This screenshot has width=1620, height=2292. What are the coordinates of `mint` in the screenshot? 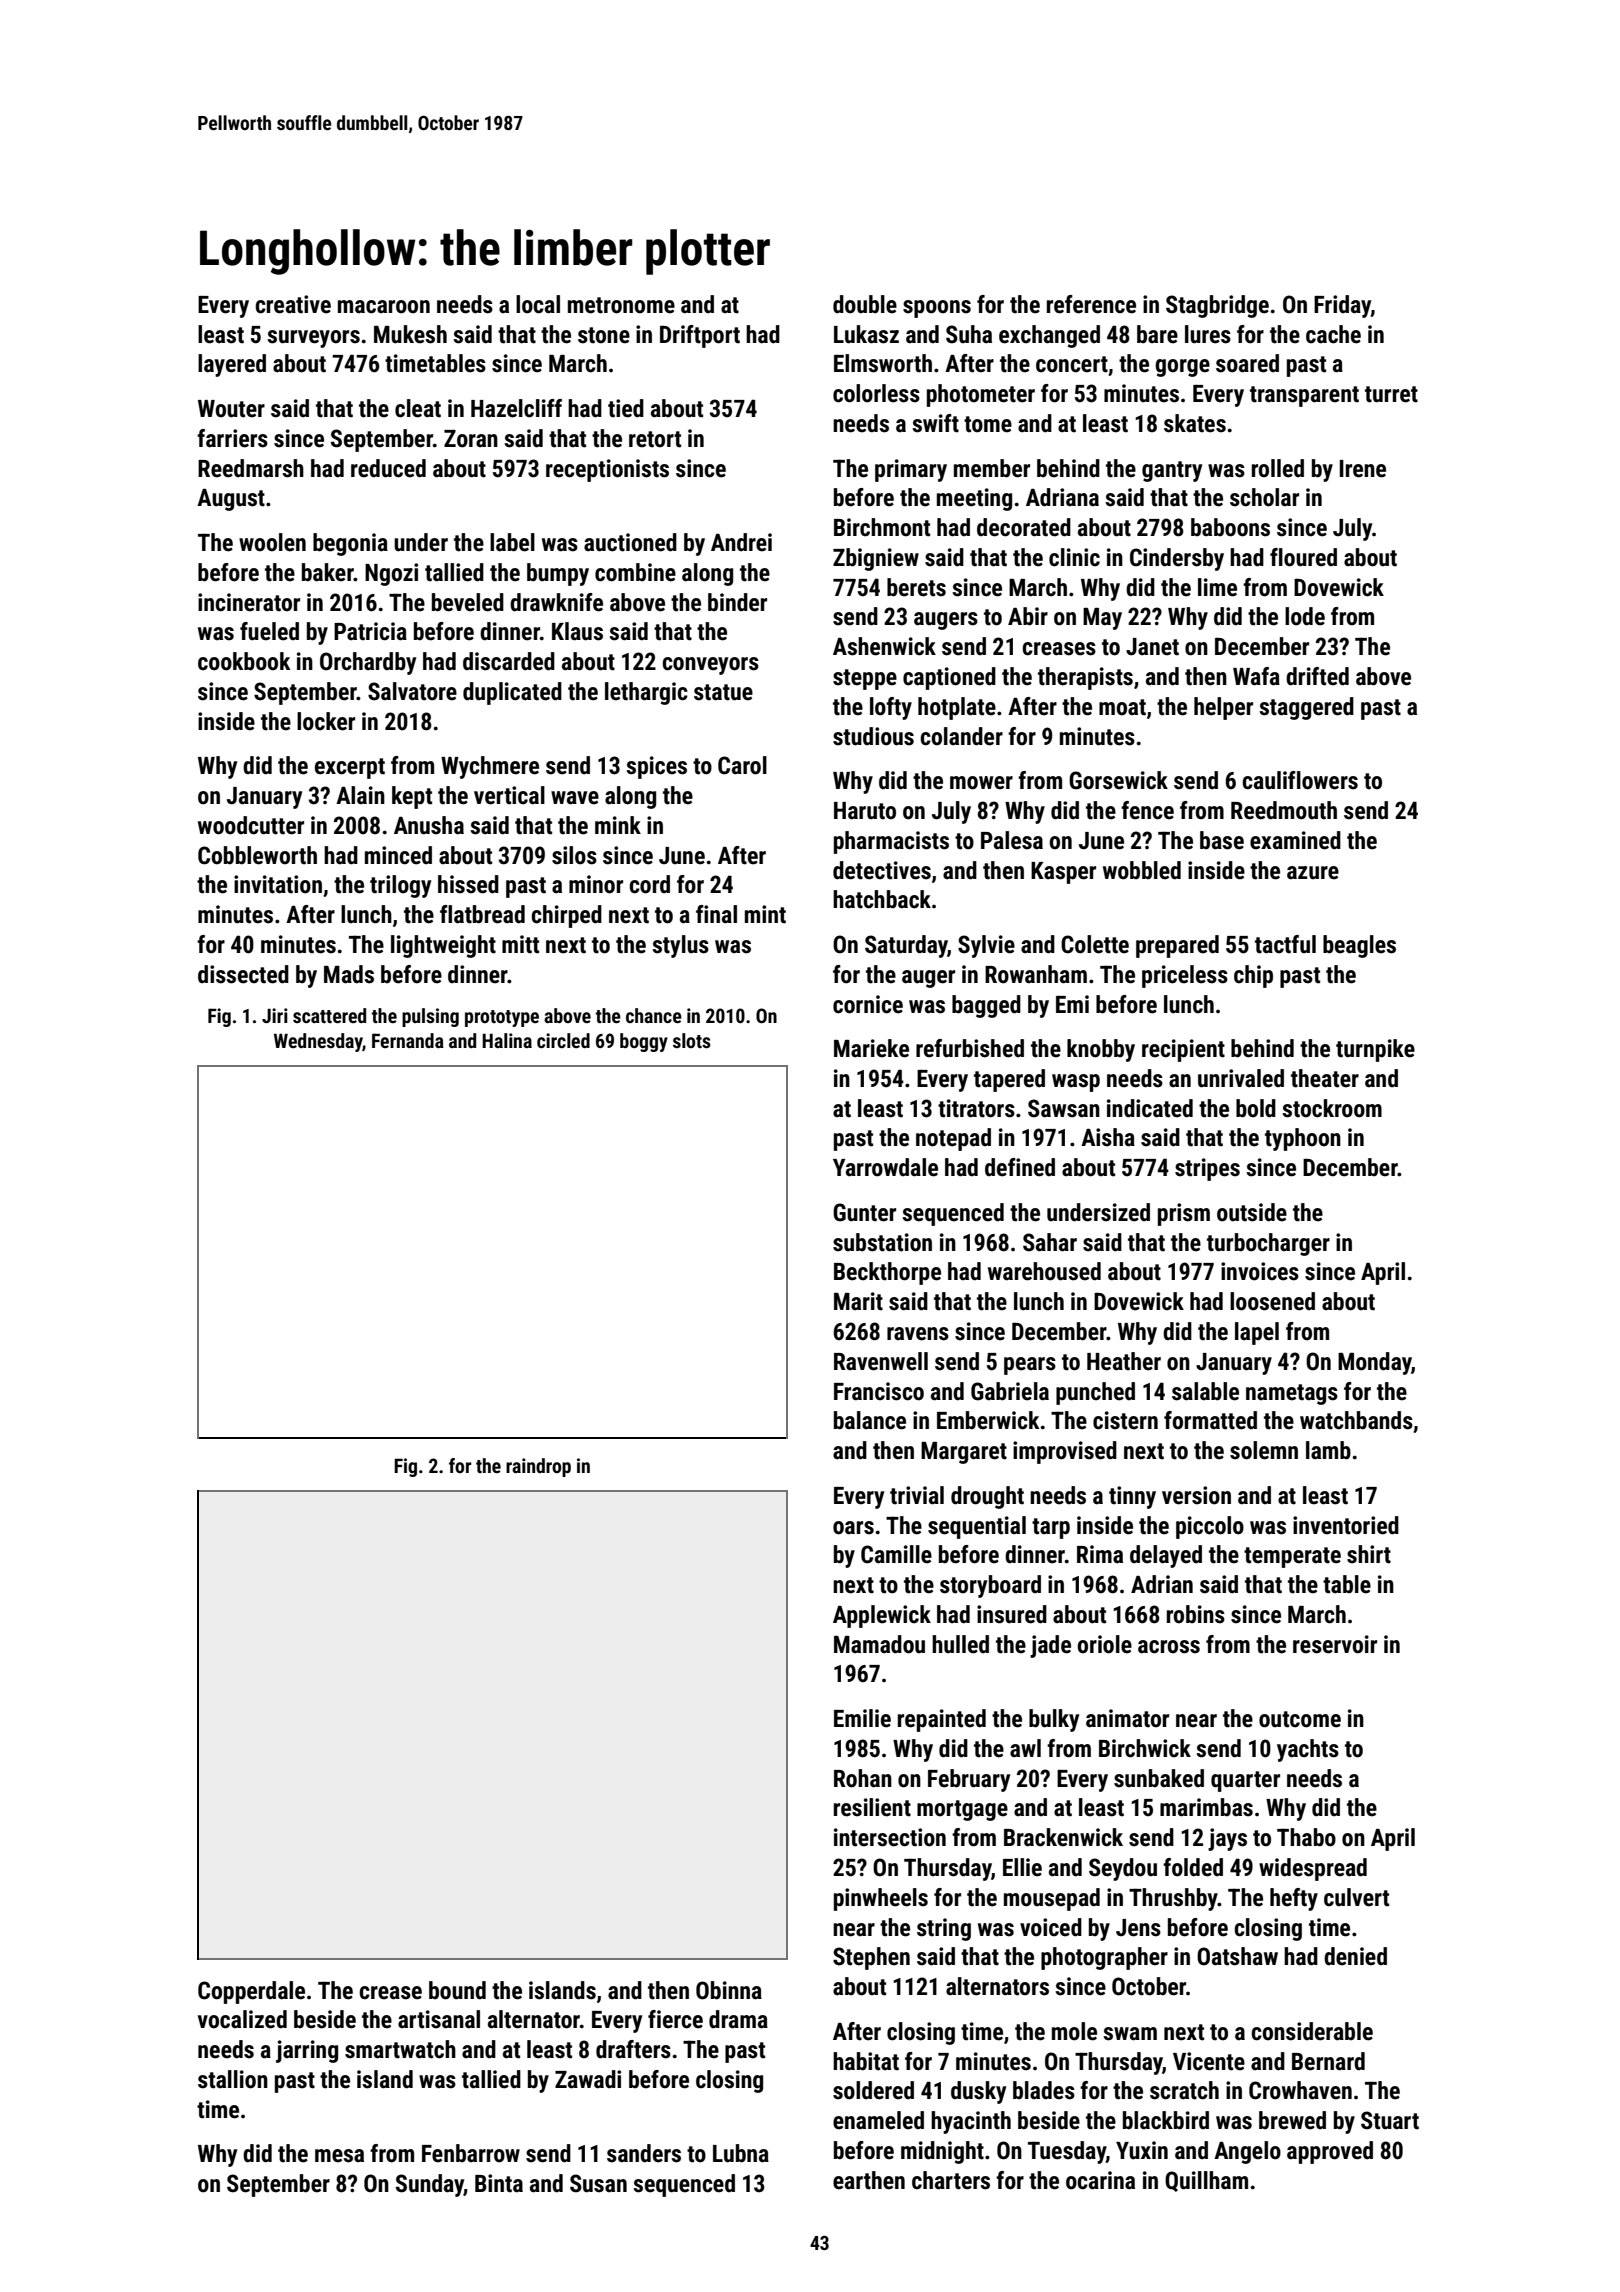 It's located at (765, 914).
